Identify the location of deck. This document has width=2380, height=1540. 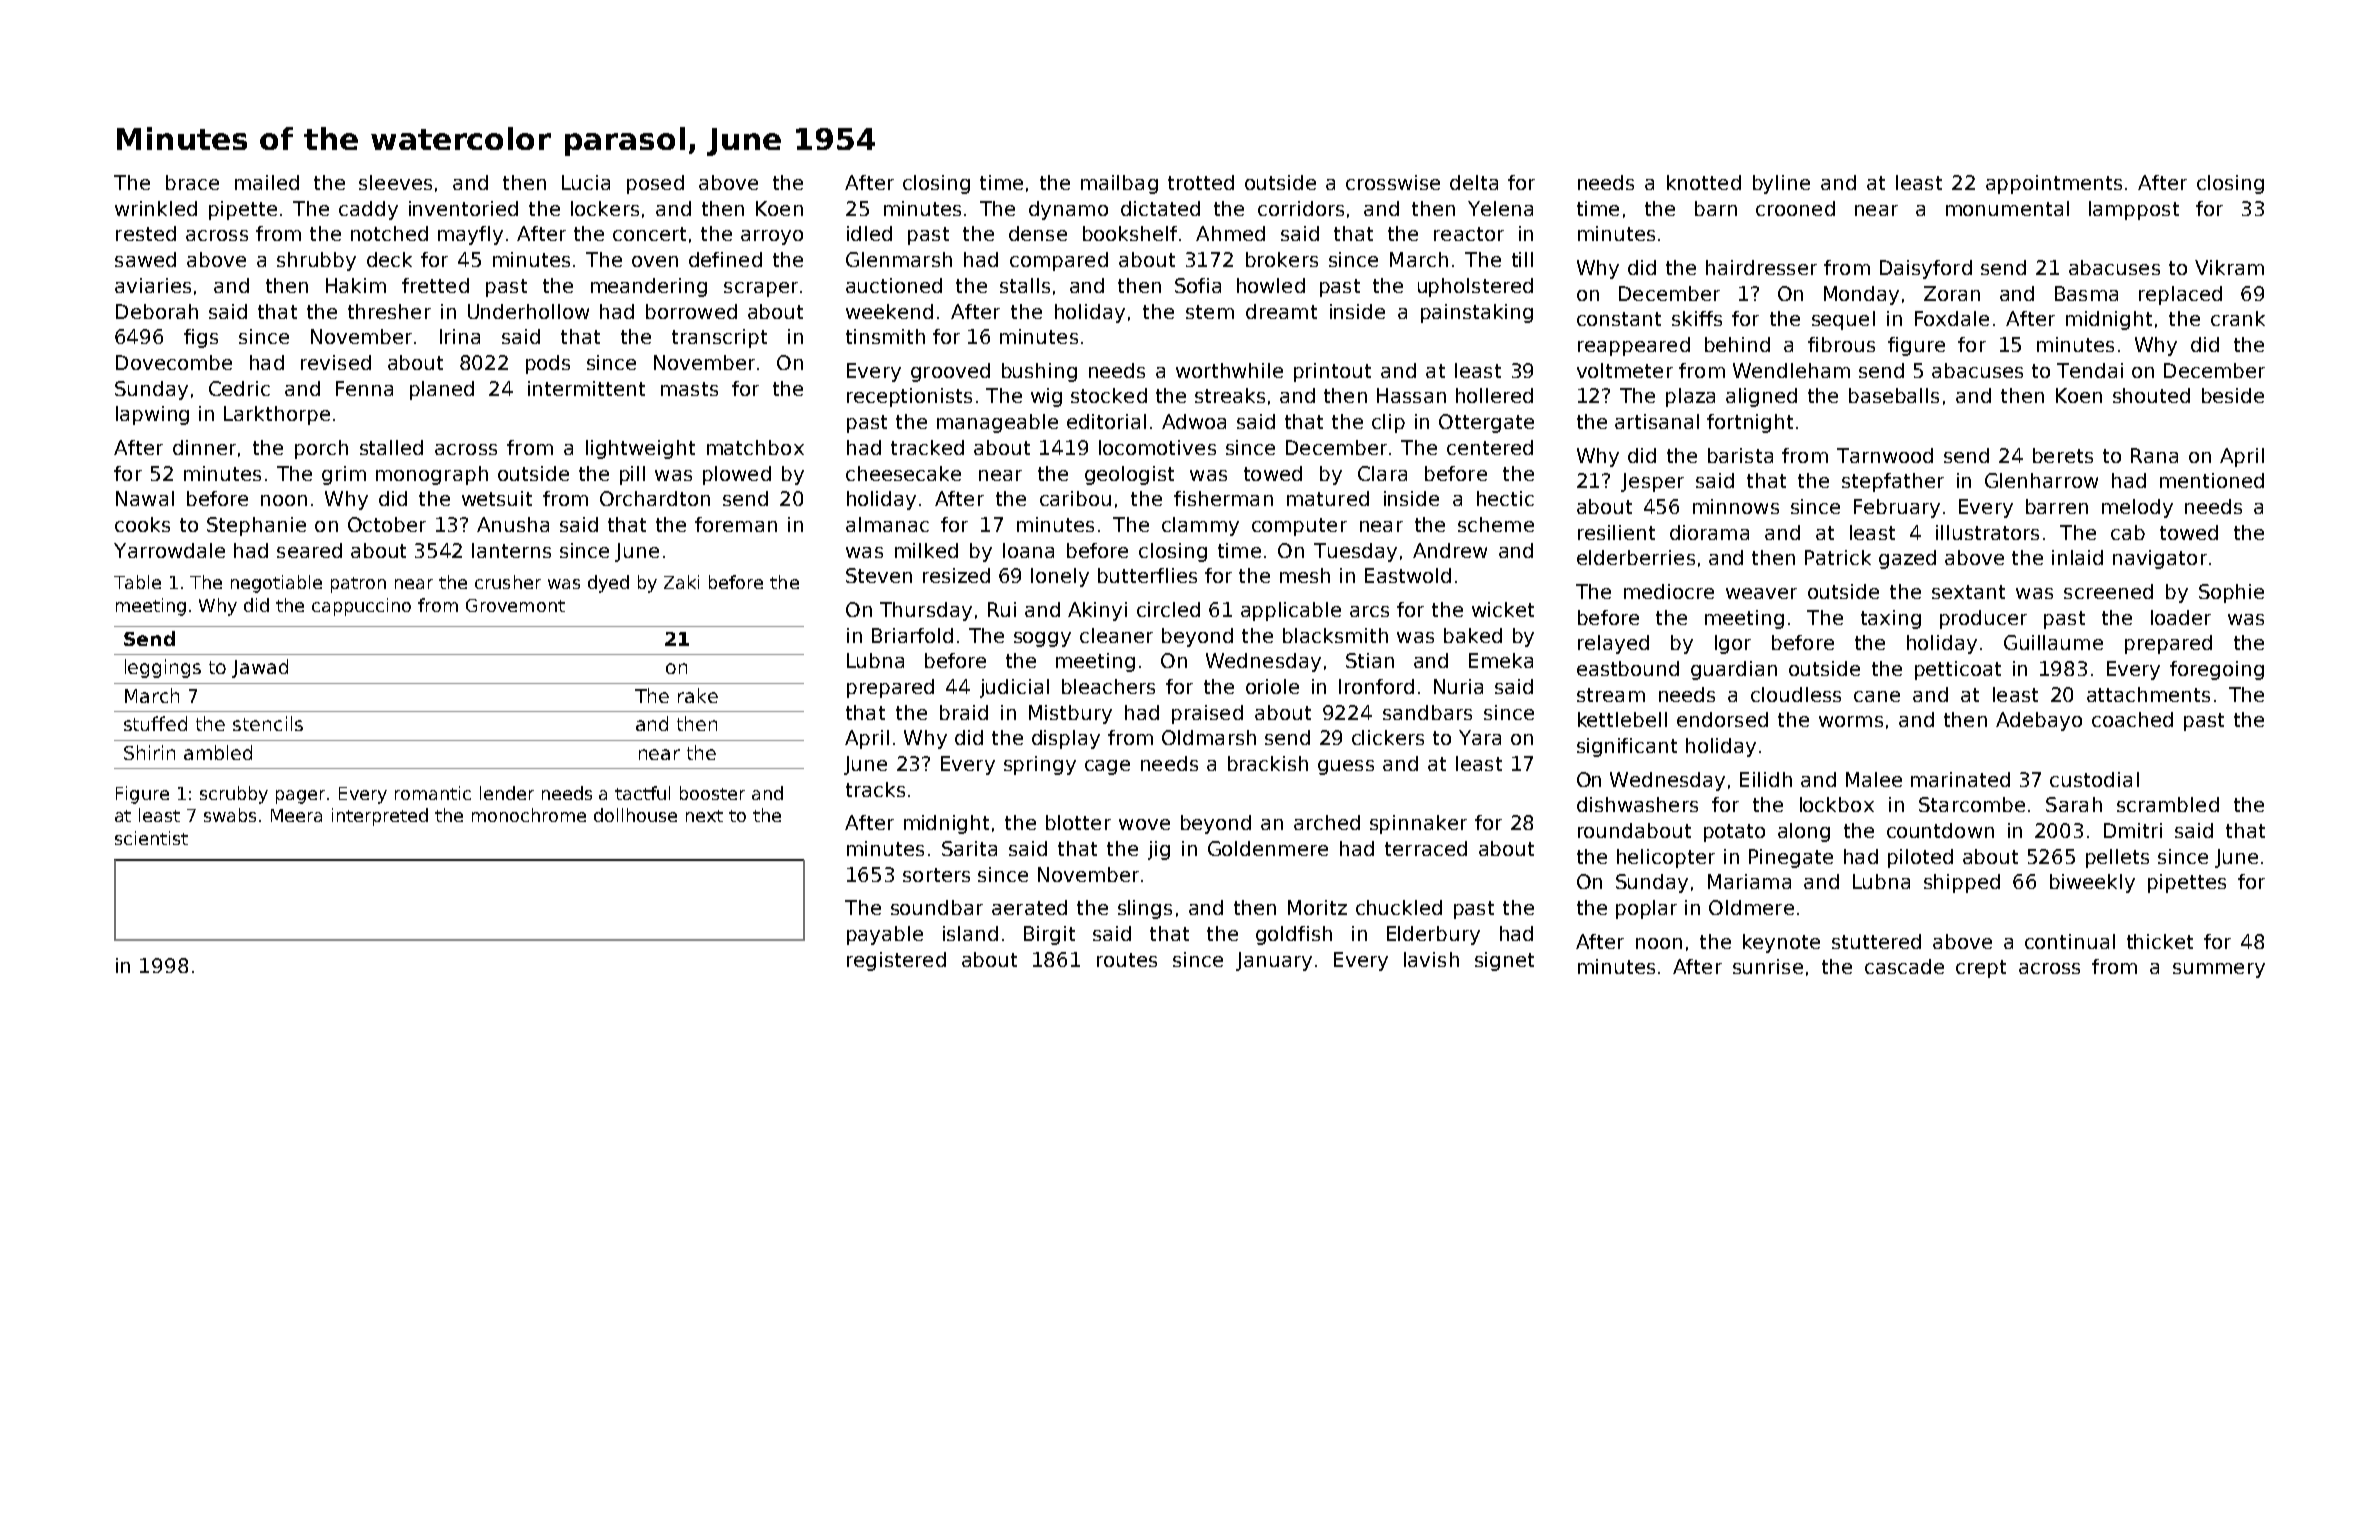
(389, 259).
